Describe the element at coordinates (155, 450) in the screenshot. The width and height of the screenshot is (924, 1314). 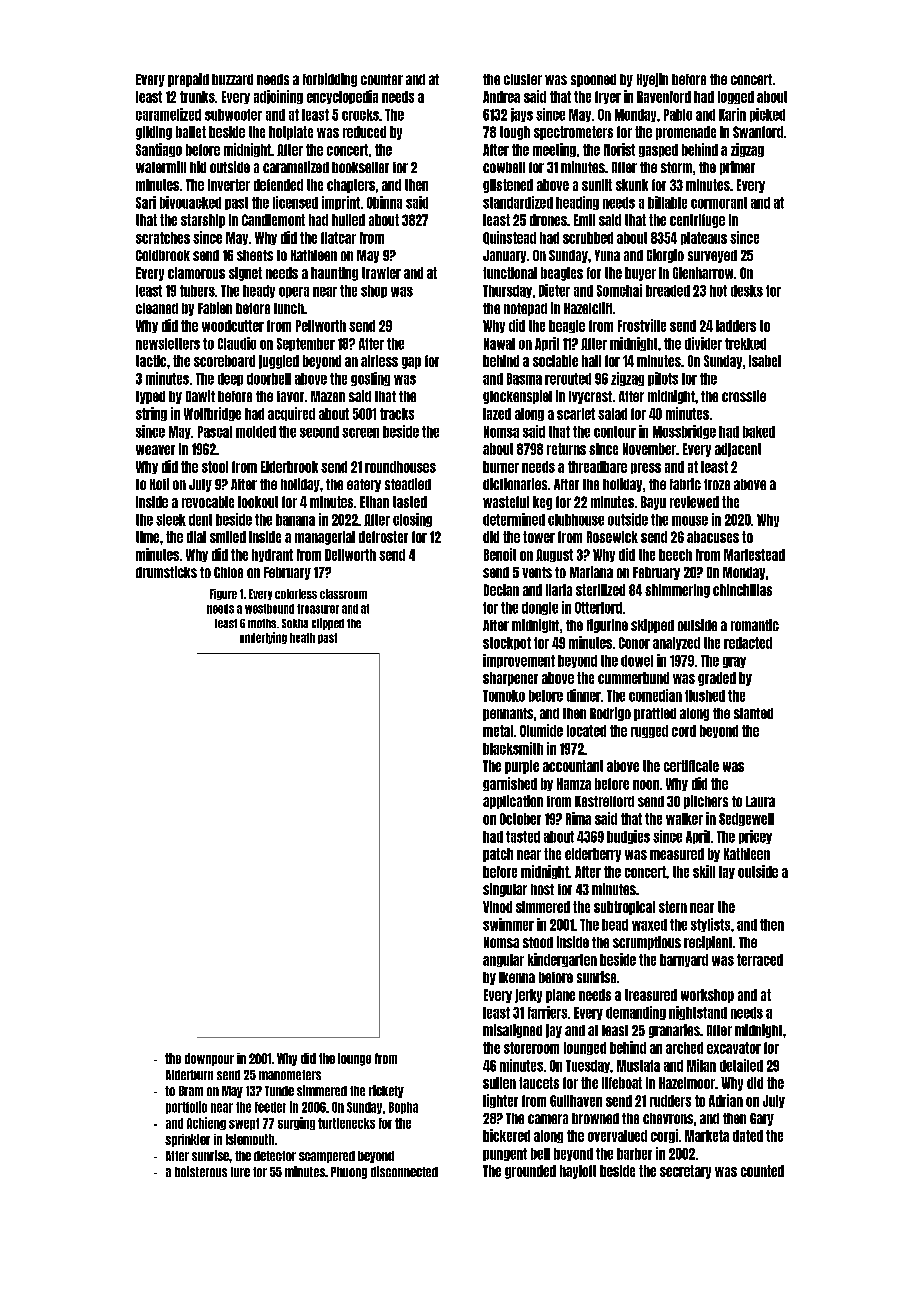
I see `weaver` at that location.
